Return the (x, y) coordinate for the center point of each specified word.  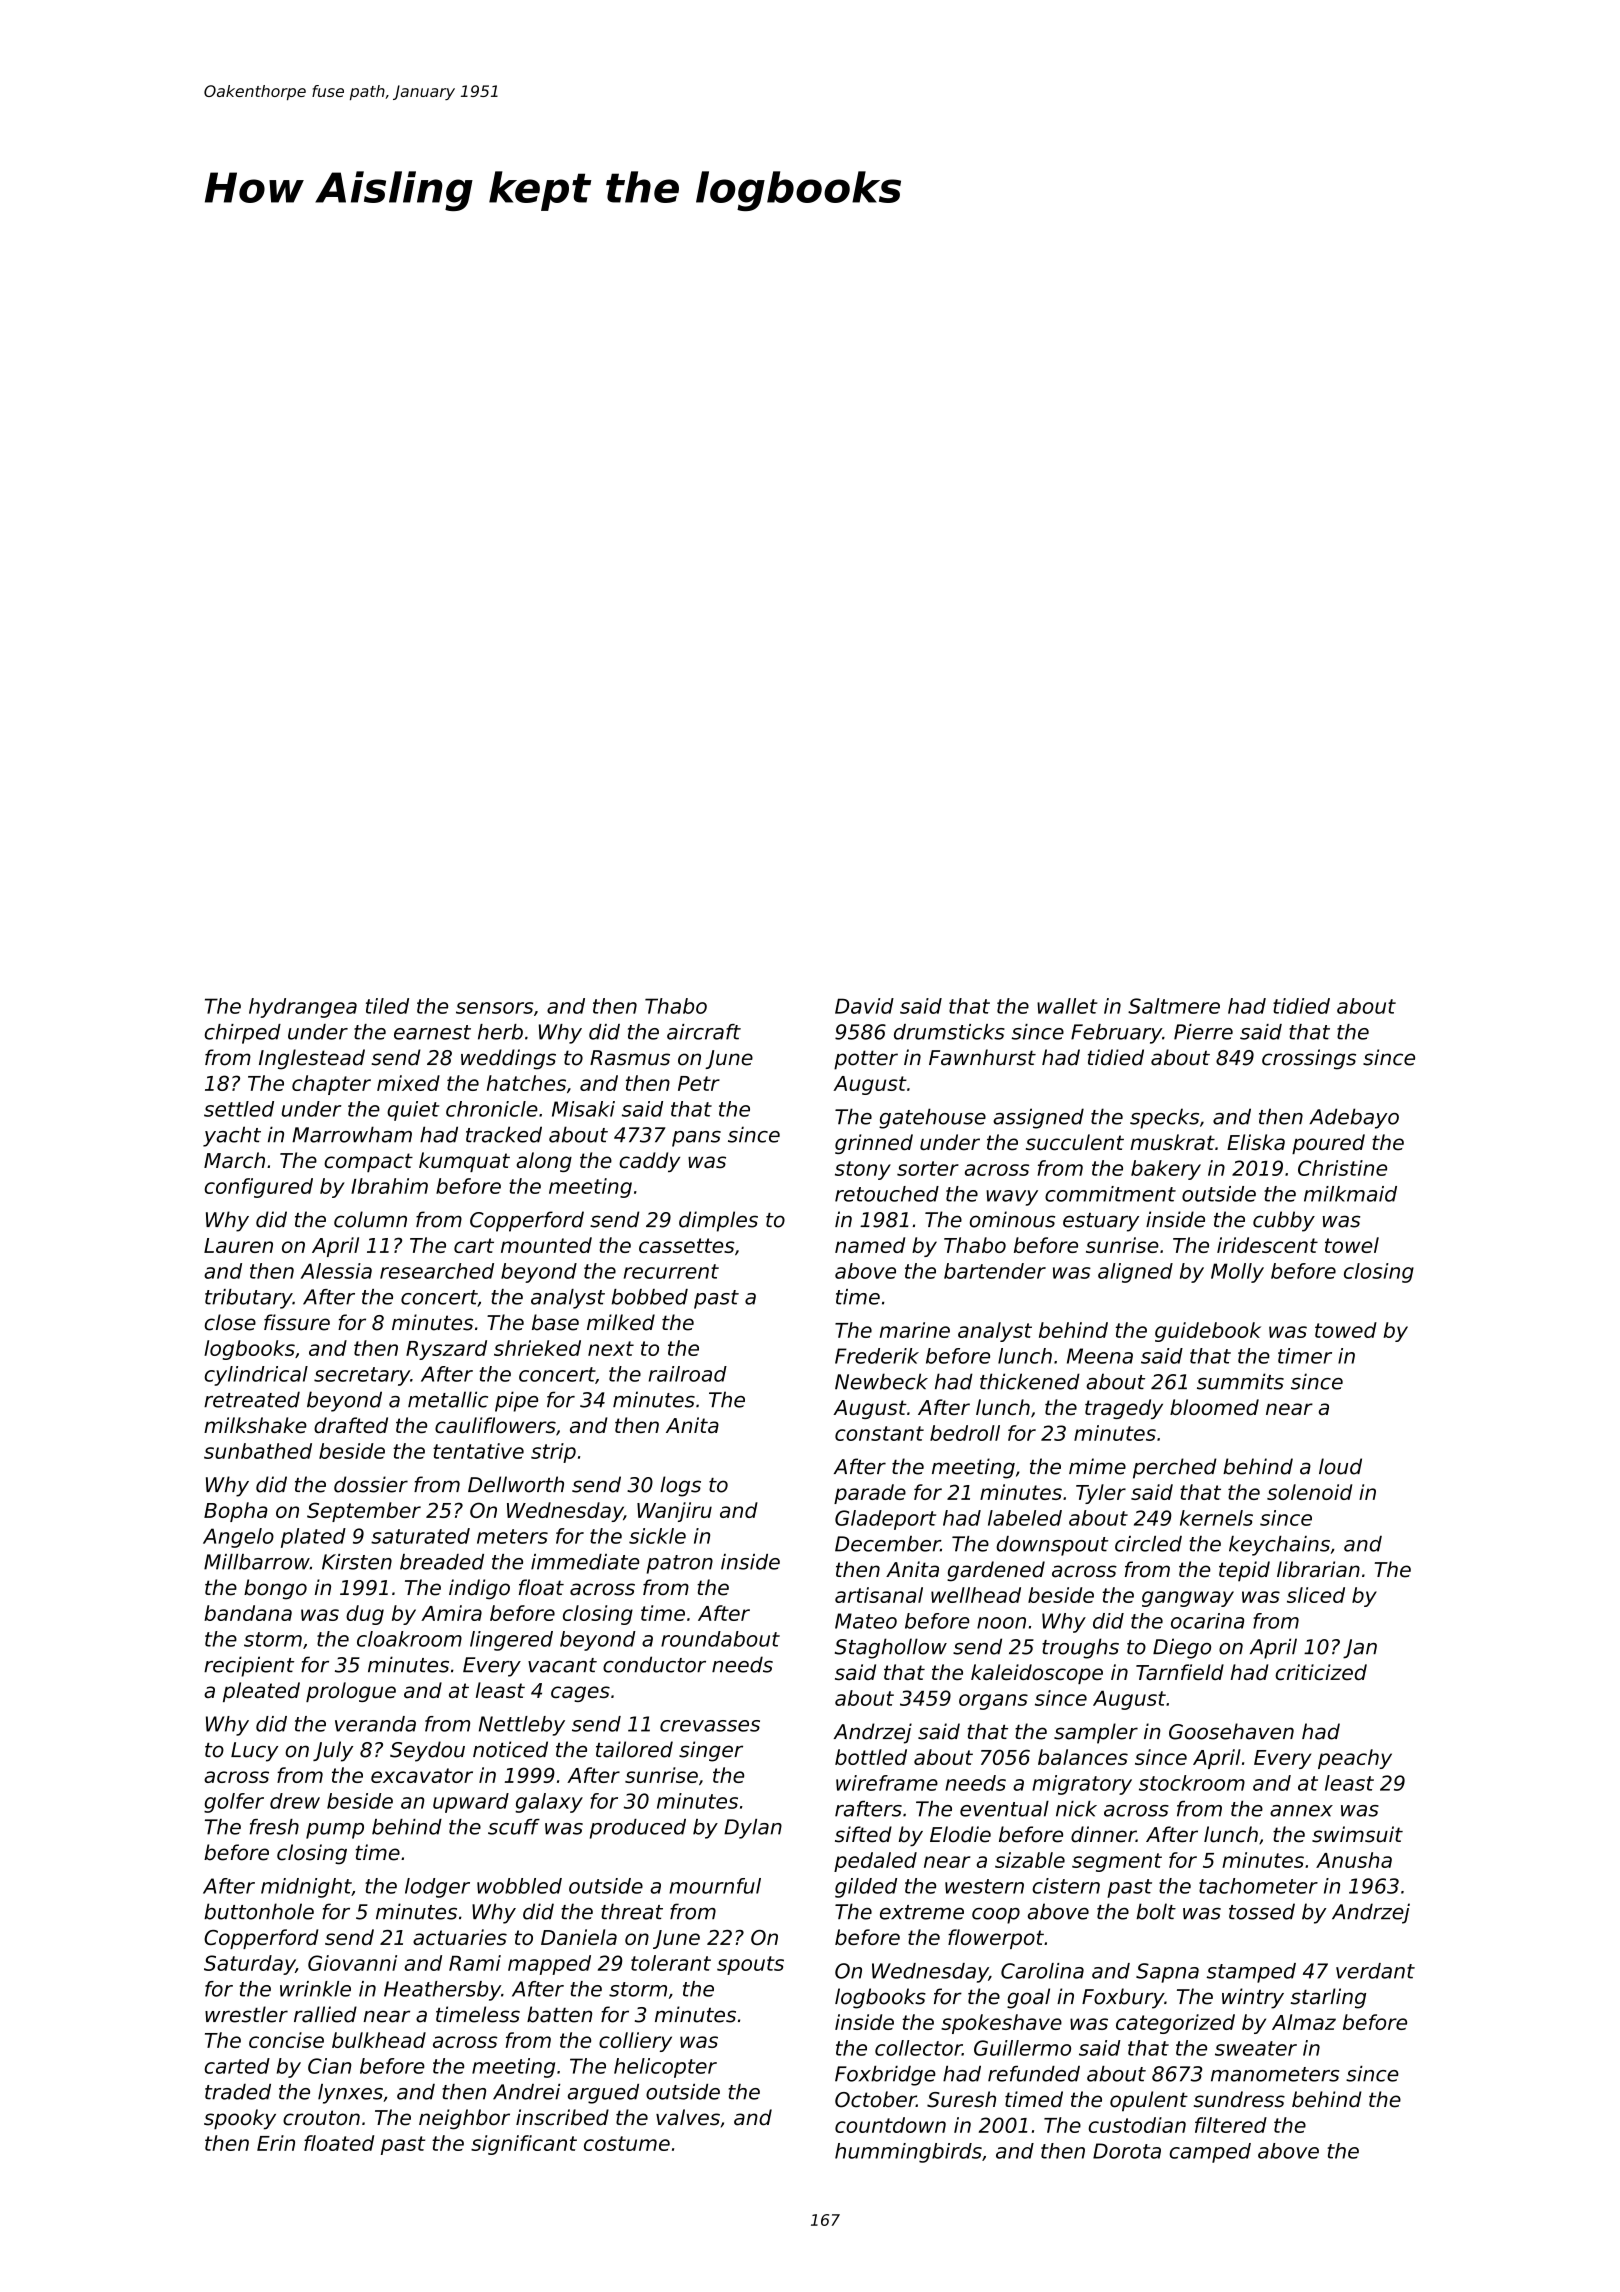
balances (1083, 1757)
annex (1301, 1811)
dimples (718, 1221)
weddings (508, 1059)
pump (335, 1831)
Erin (276, 2143)
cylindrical (256, 1376)
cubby (1284, 1221)
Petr (699, 1083)
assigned (1038, 1118)
